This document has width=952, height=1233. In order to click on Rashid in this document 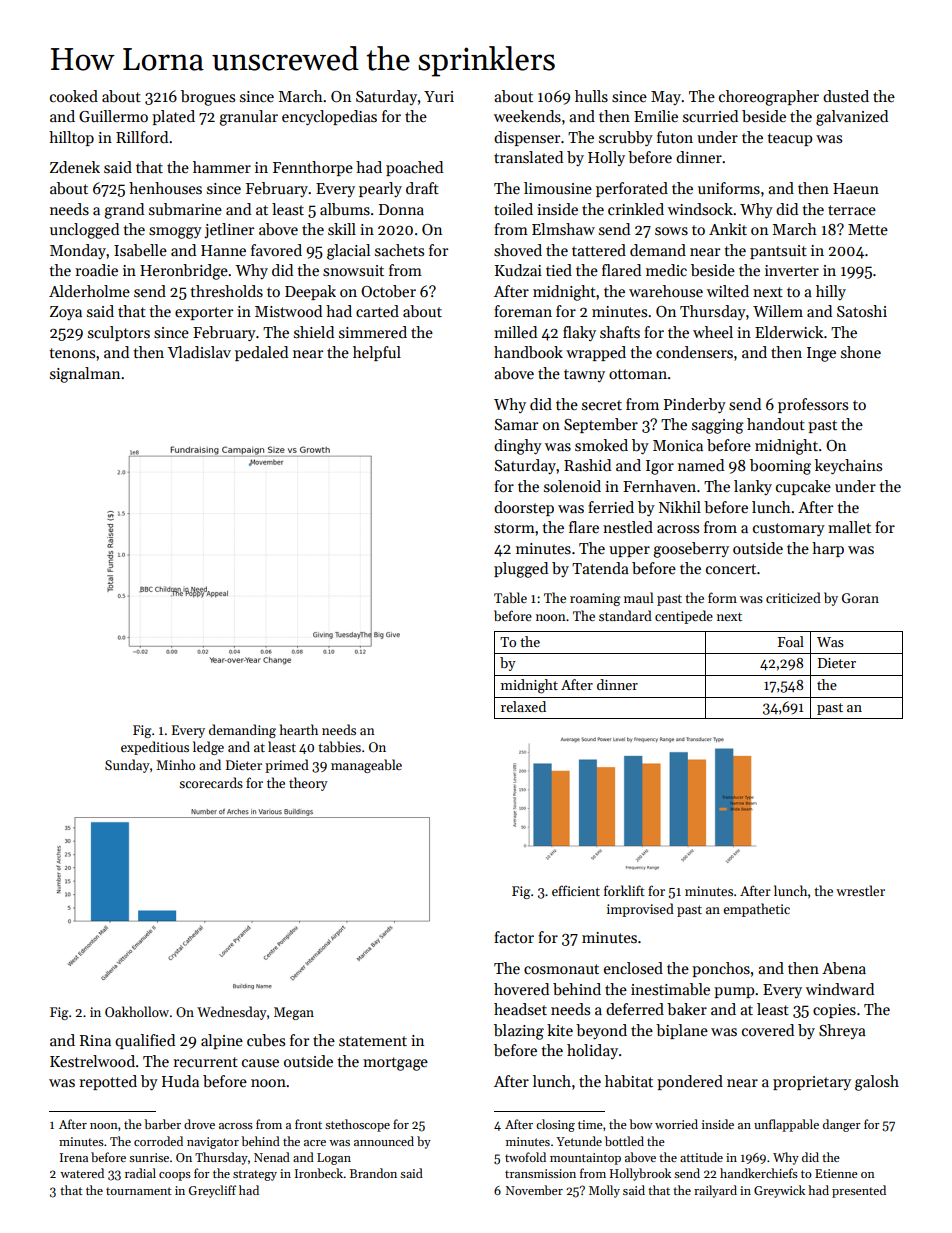, I will do `click(587, 465)`.
